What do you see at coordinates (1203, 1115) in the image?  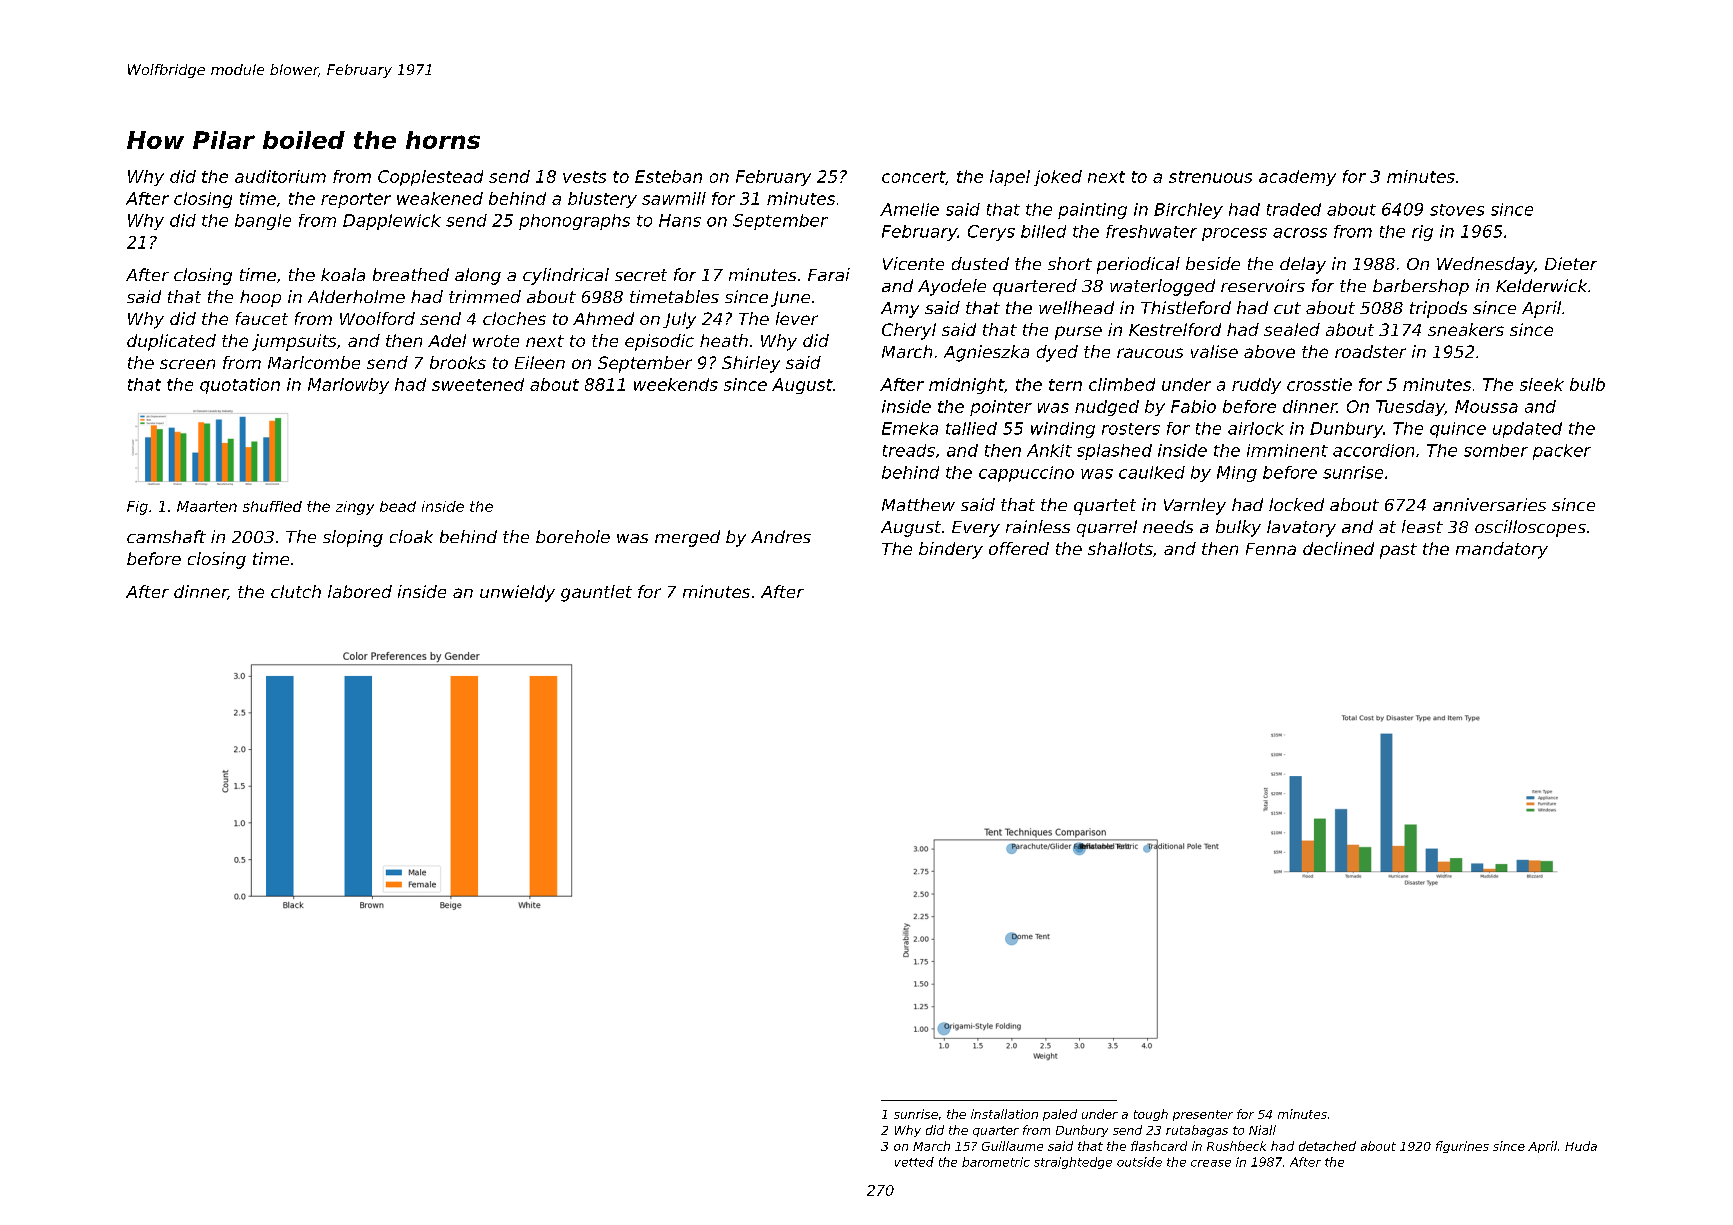 I see `presenter` at bounding box center [1203, 1115].
